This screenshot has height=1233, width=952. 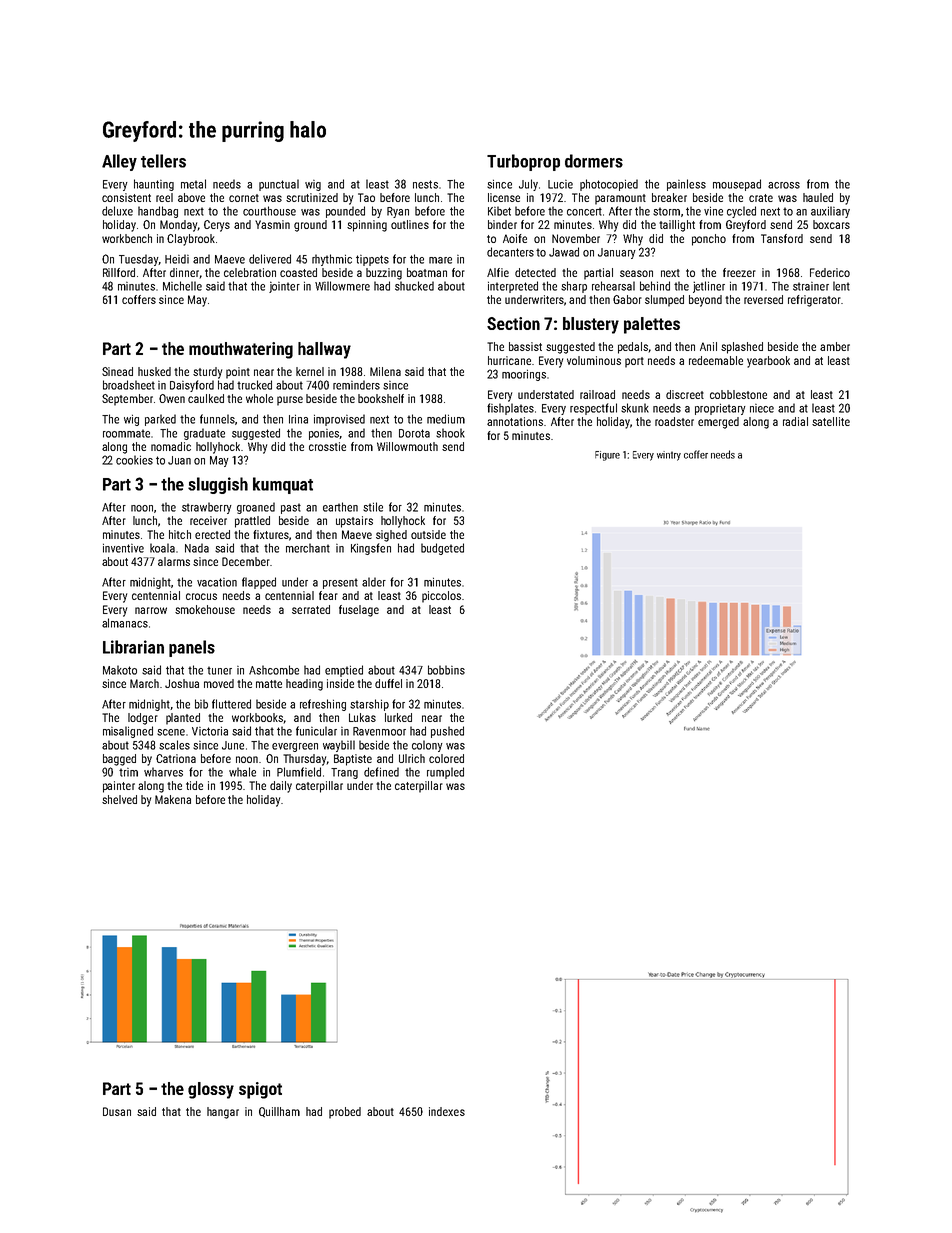 What do you see at coordinates (428, 534) in the screenshot?
I see `outside` at bounding box center [428, 534].
